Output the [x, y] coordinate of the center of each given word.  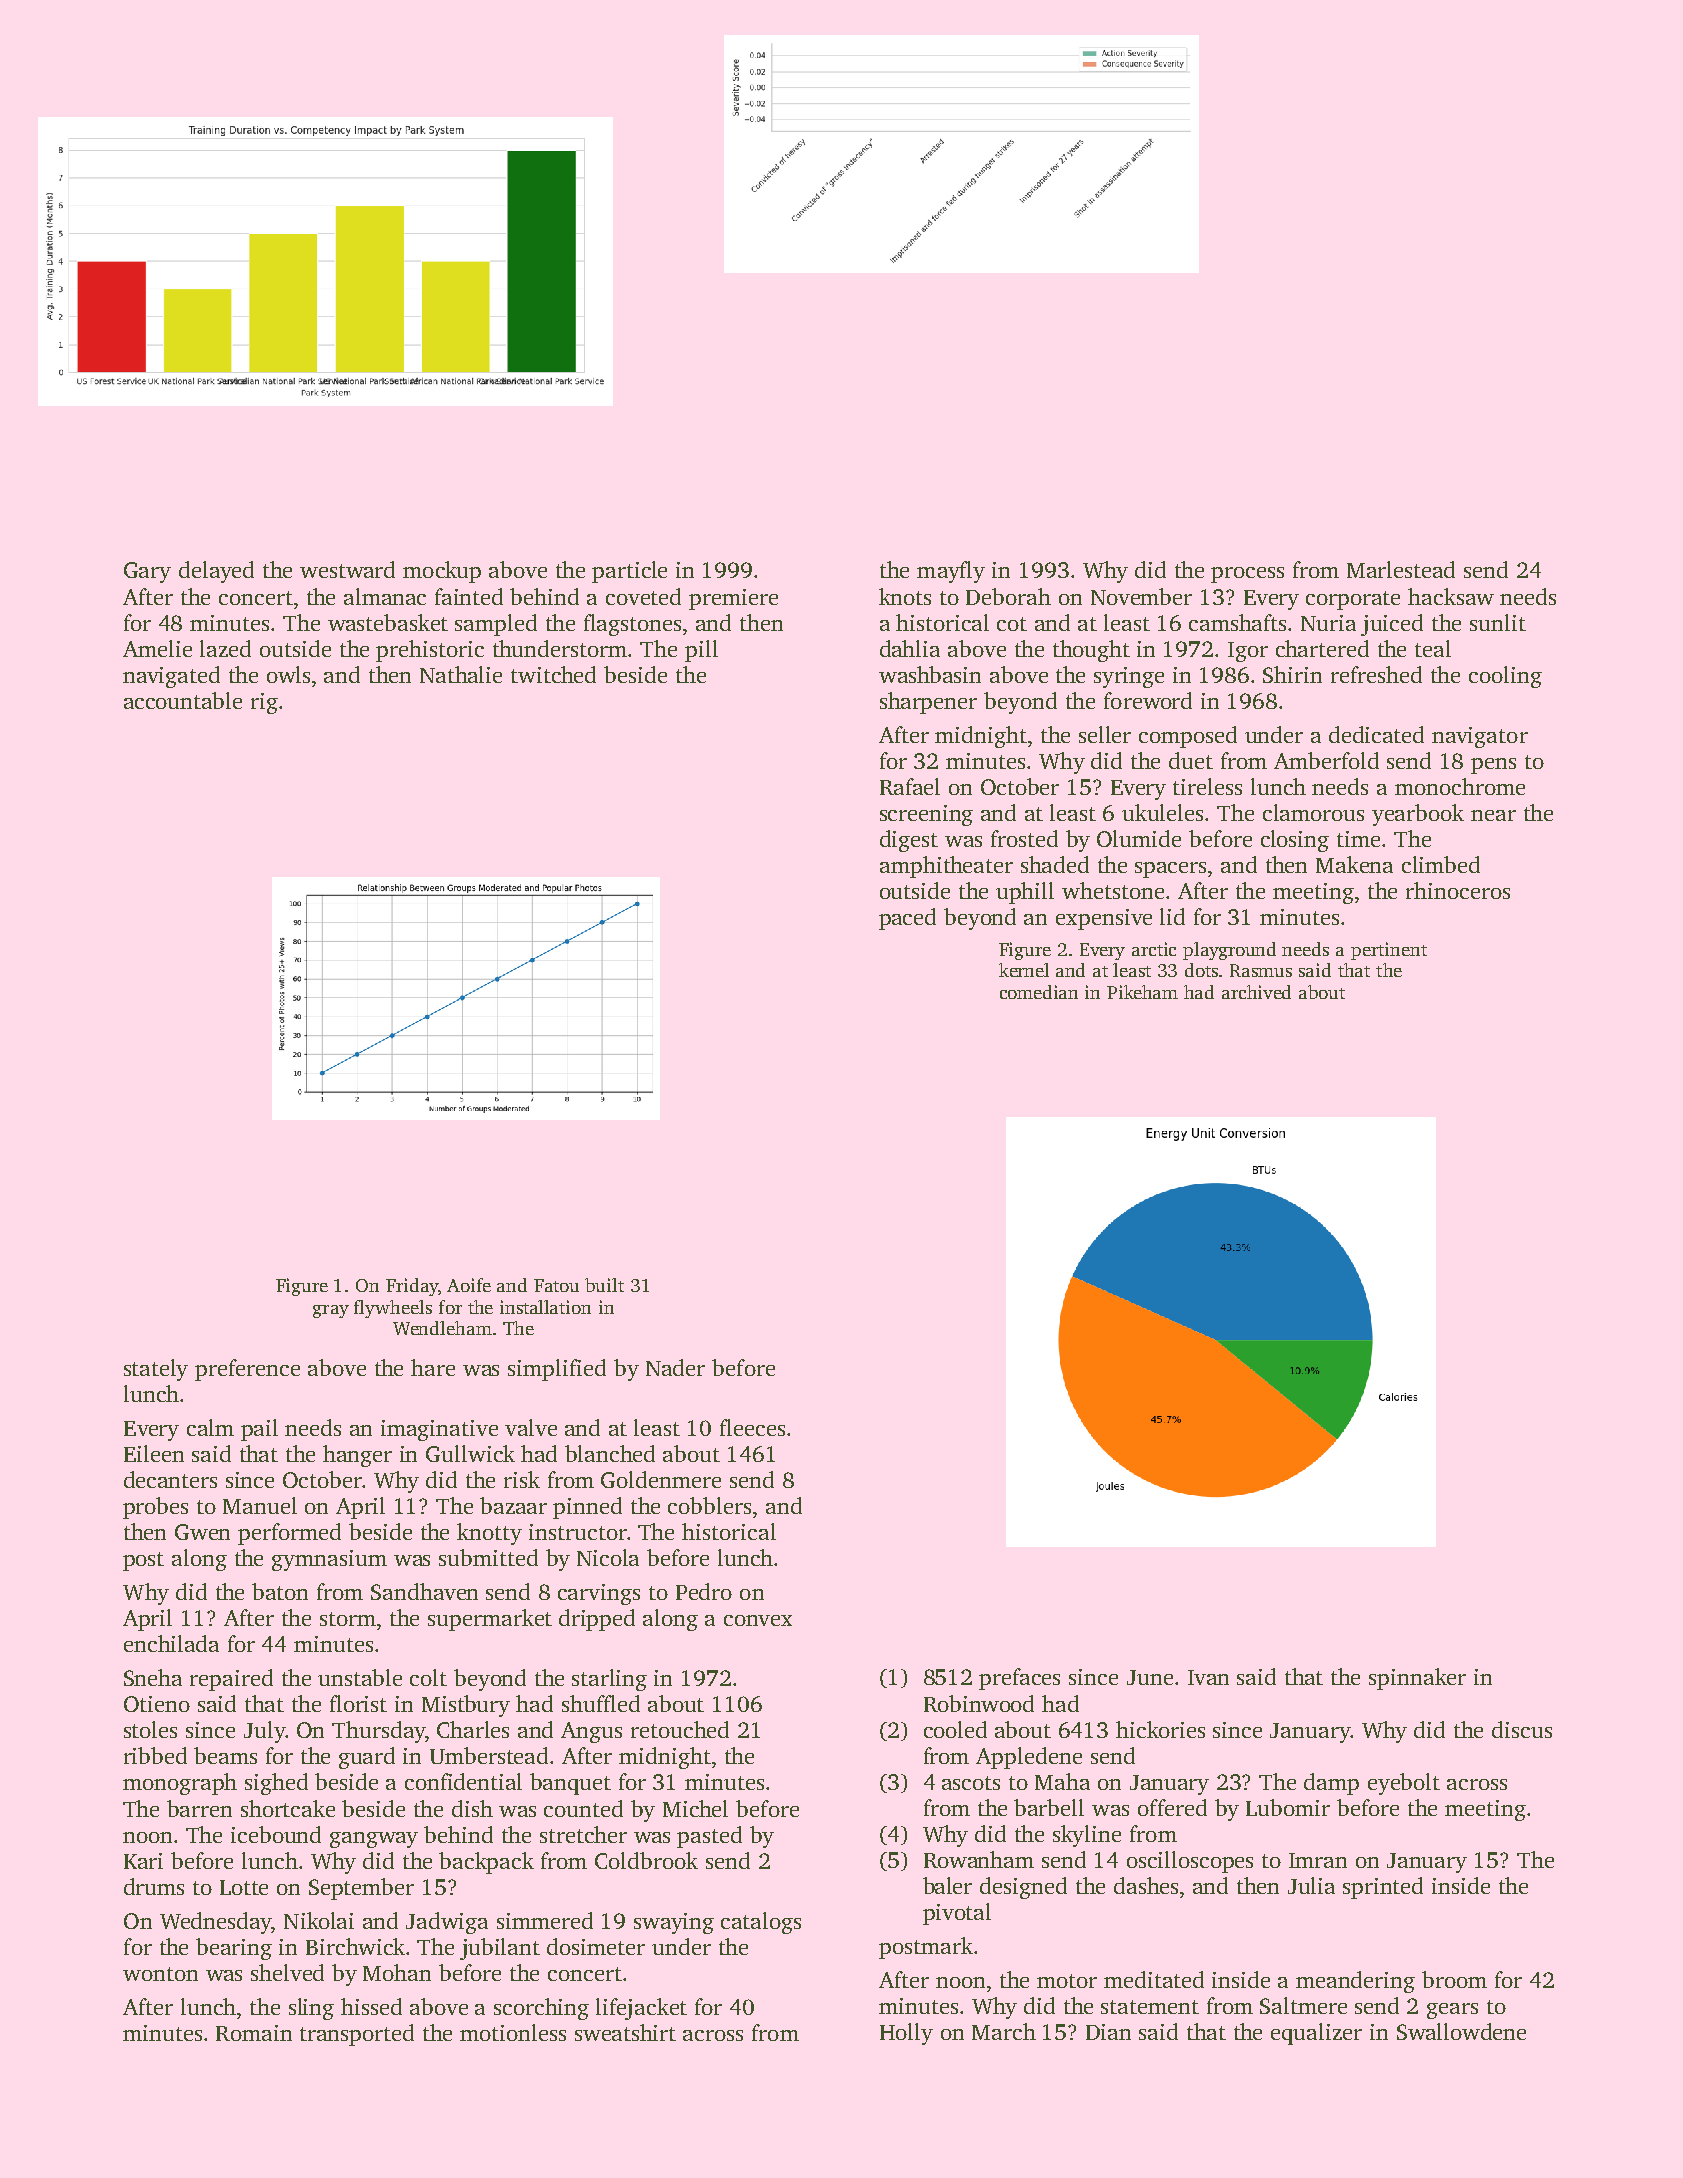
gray [331, 1311]
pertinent [1389, 951]
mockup [442, 572]
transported [357, 2035]
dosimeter [596, 1946]
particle [629, 572]
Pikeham [1142, 992]
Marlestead [1401, 569]
